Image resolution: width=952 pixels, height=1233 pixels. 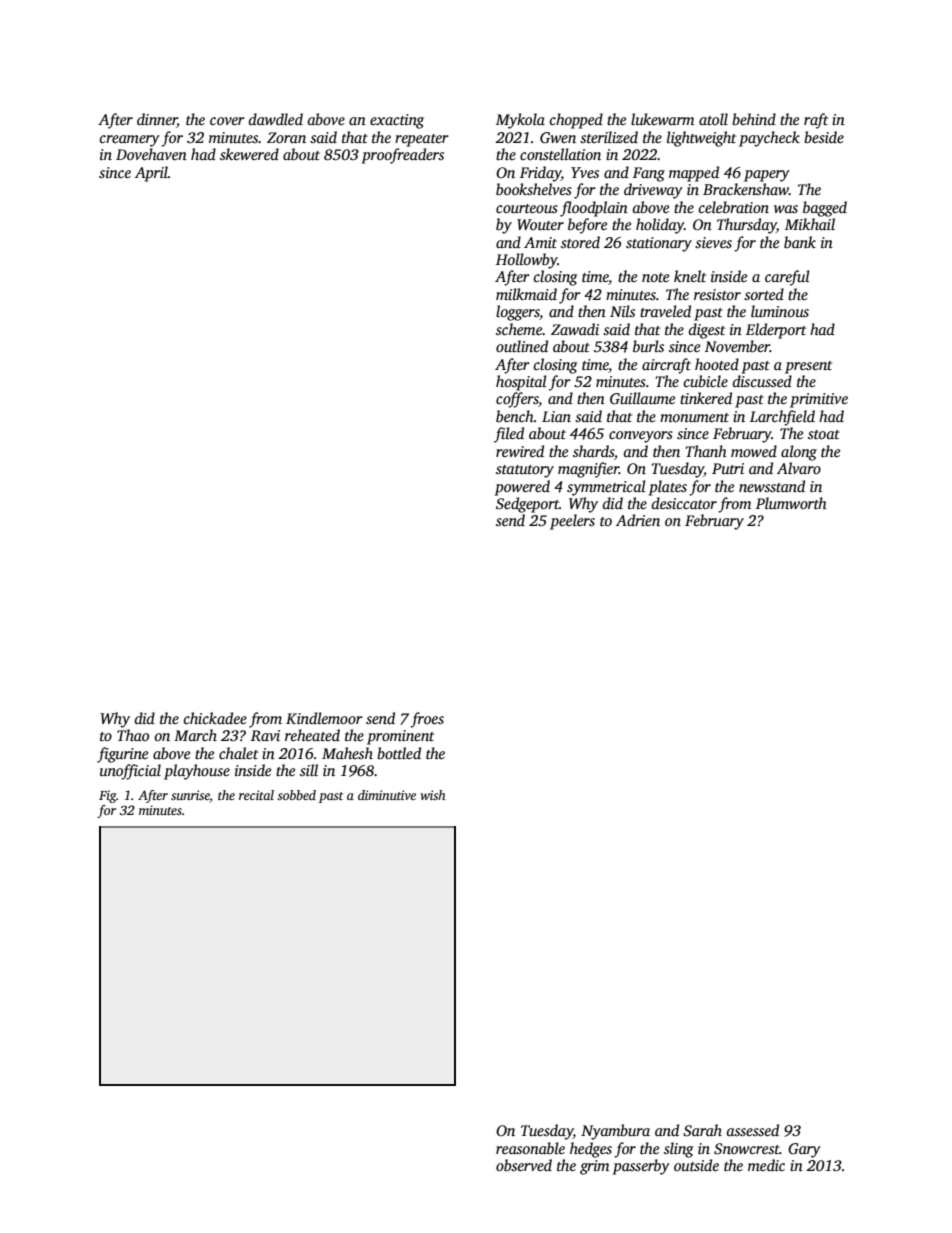 I want to click on chopped, so click(x=576, y=121).
